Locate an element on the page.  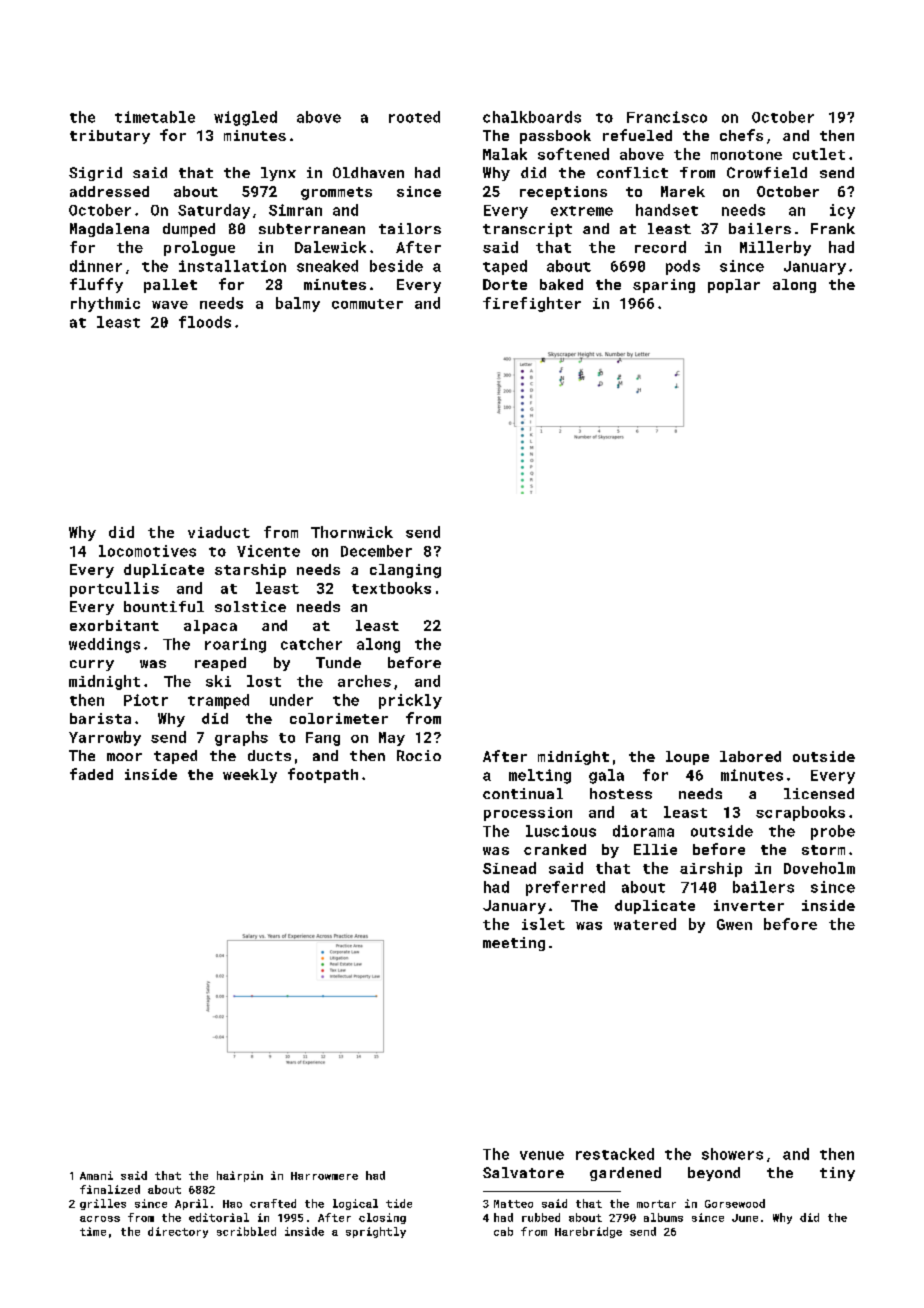
Amani is located at coordinates (96, 1175).
